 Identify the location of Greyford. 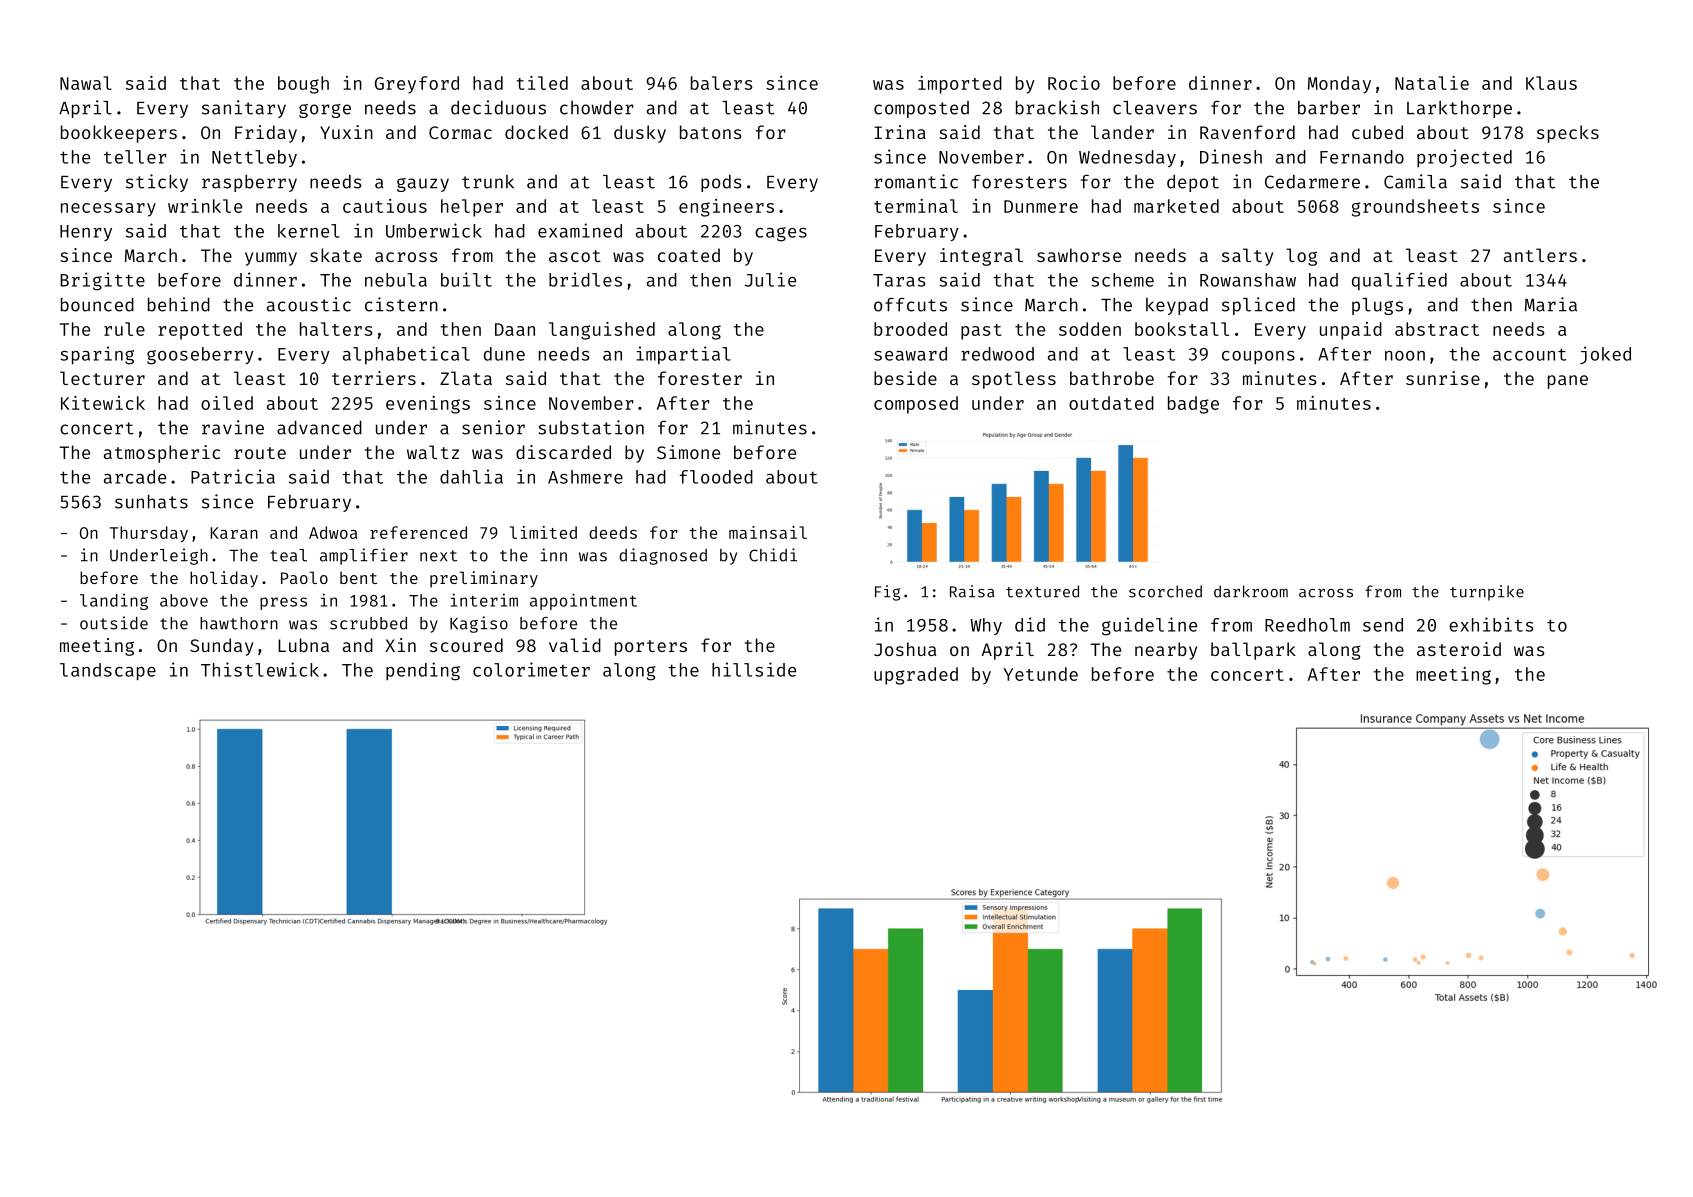
(417, 85).
